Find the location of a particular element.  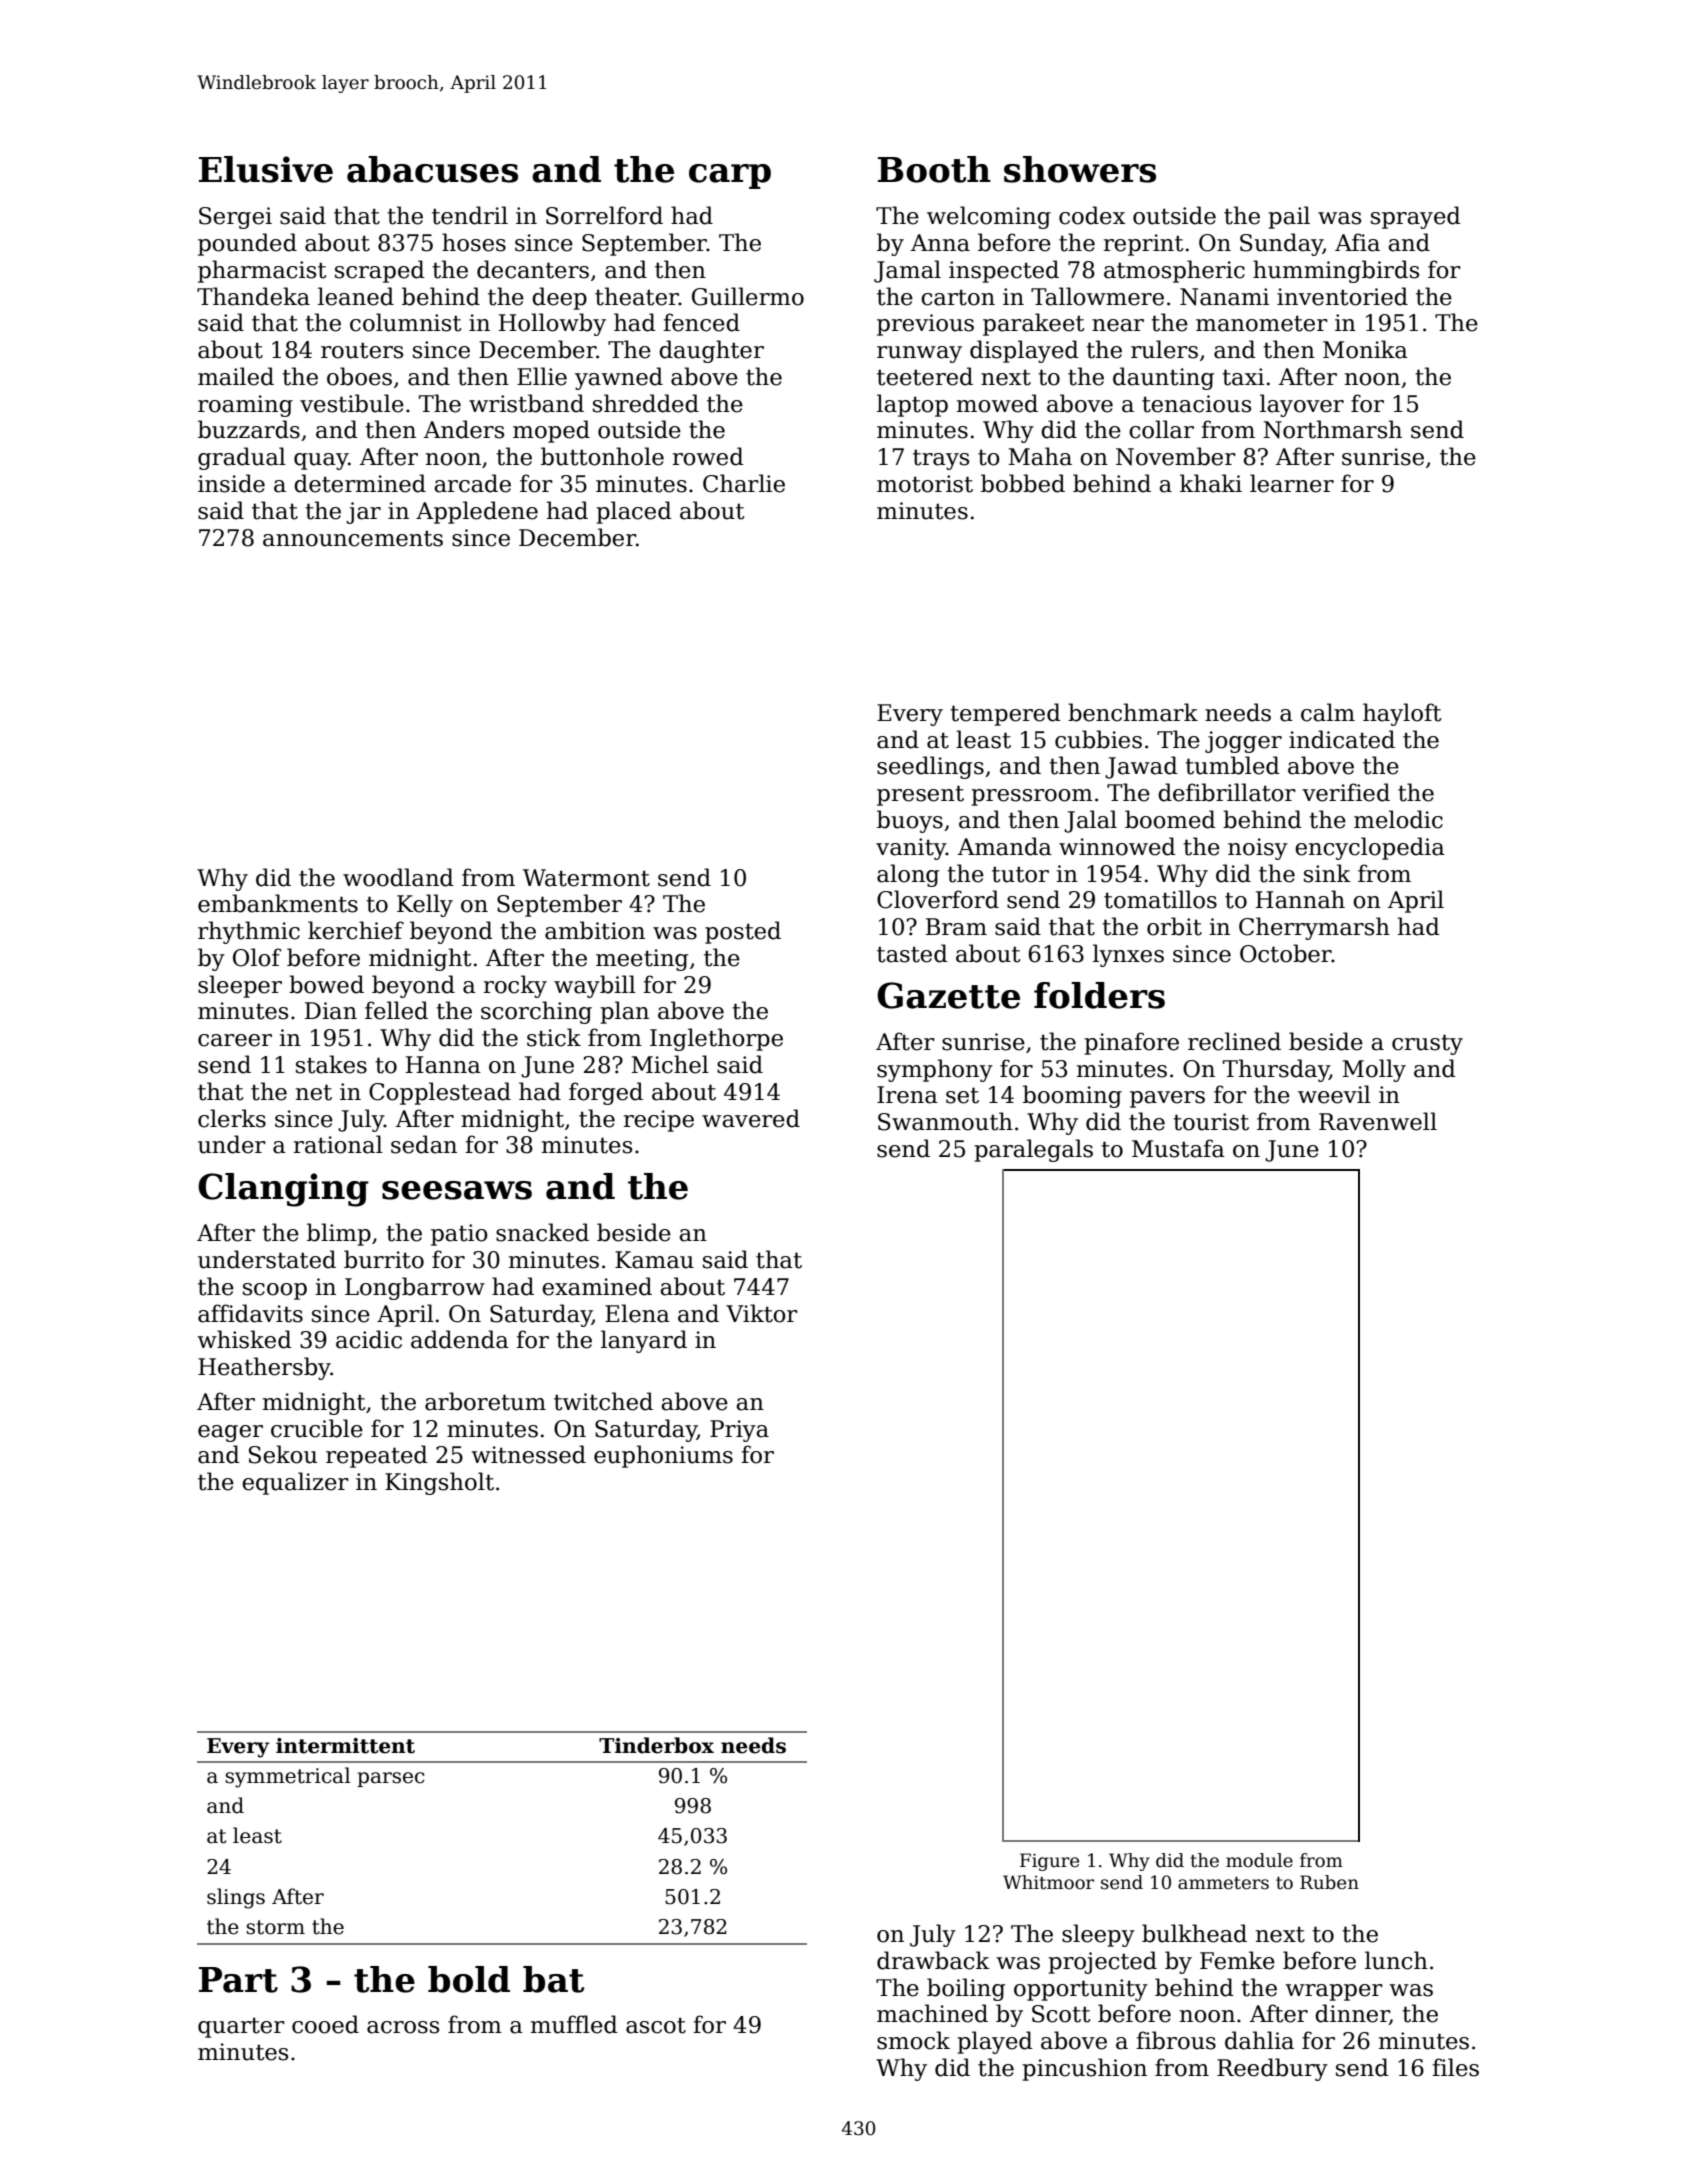

taxi is located at coordinates (1243, 377).
